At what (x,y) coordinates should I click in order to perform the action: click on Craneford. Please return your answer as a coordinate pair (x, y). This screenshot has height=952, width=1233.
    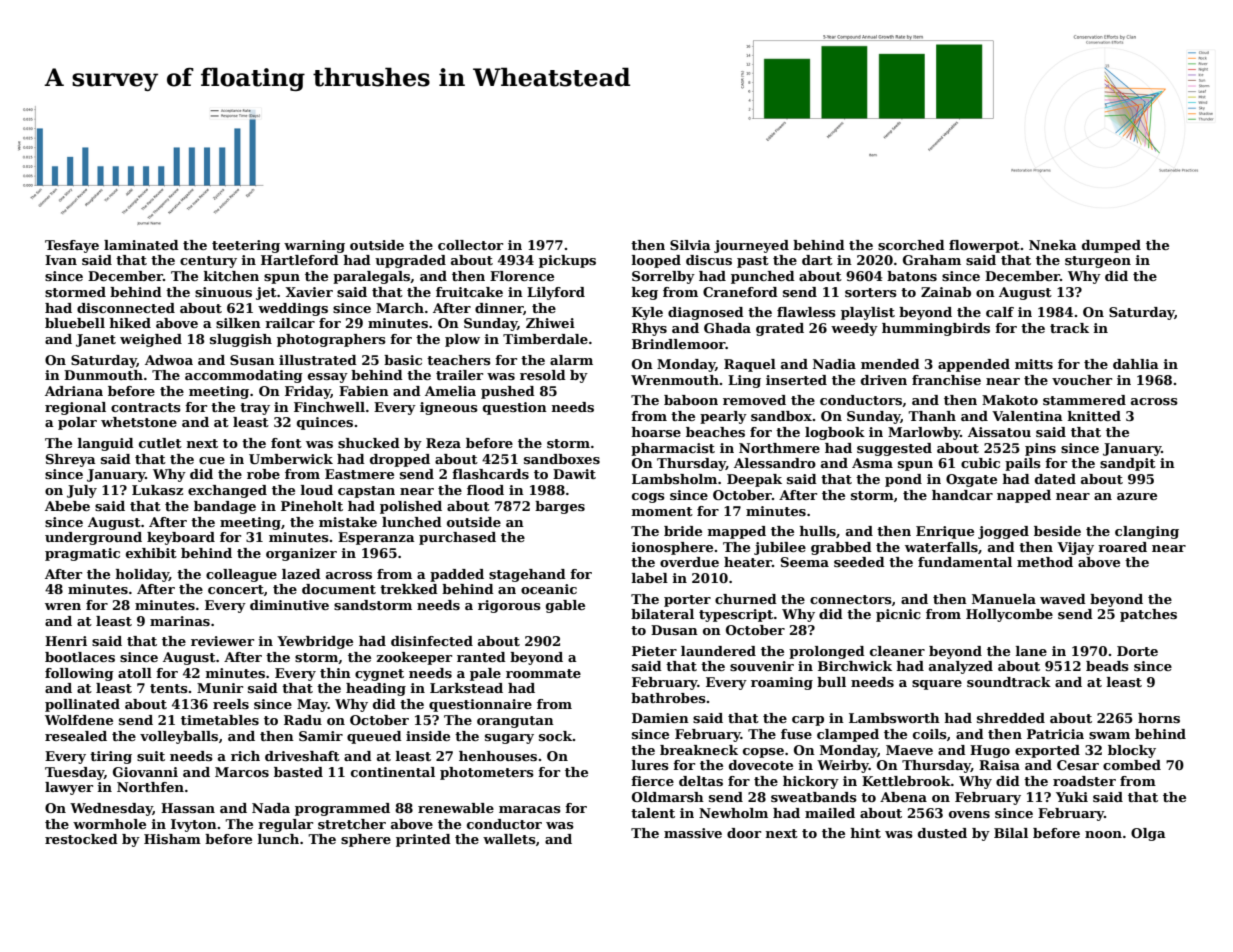
    Looking at the image, I should click on (740, 292).
